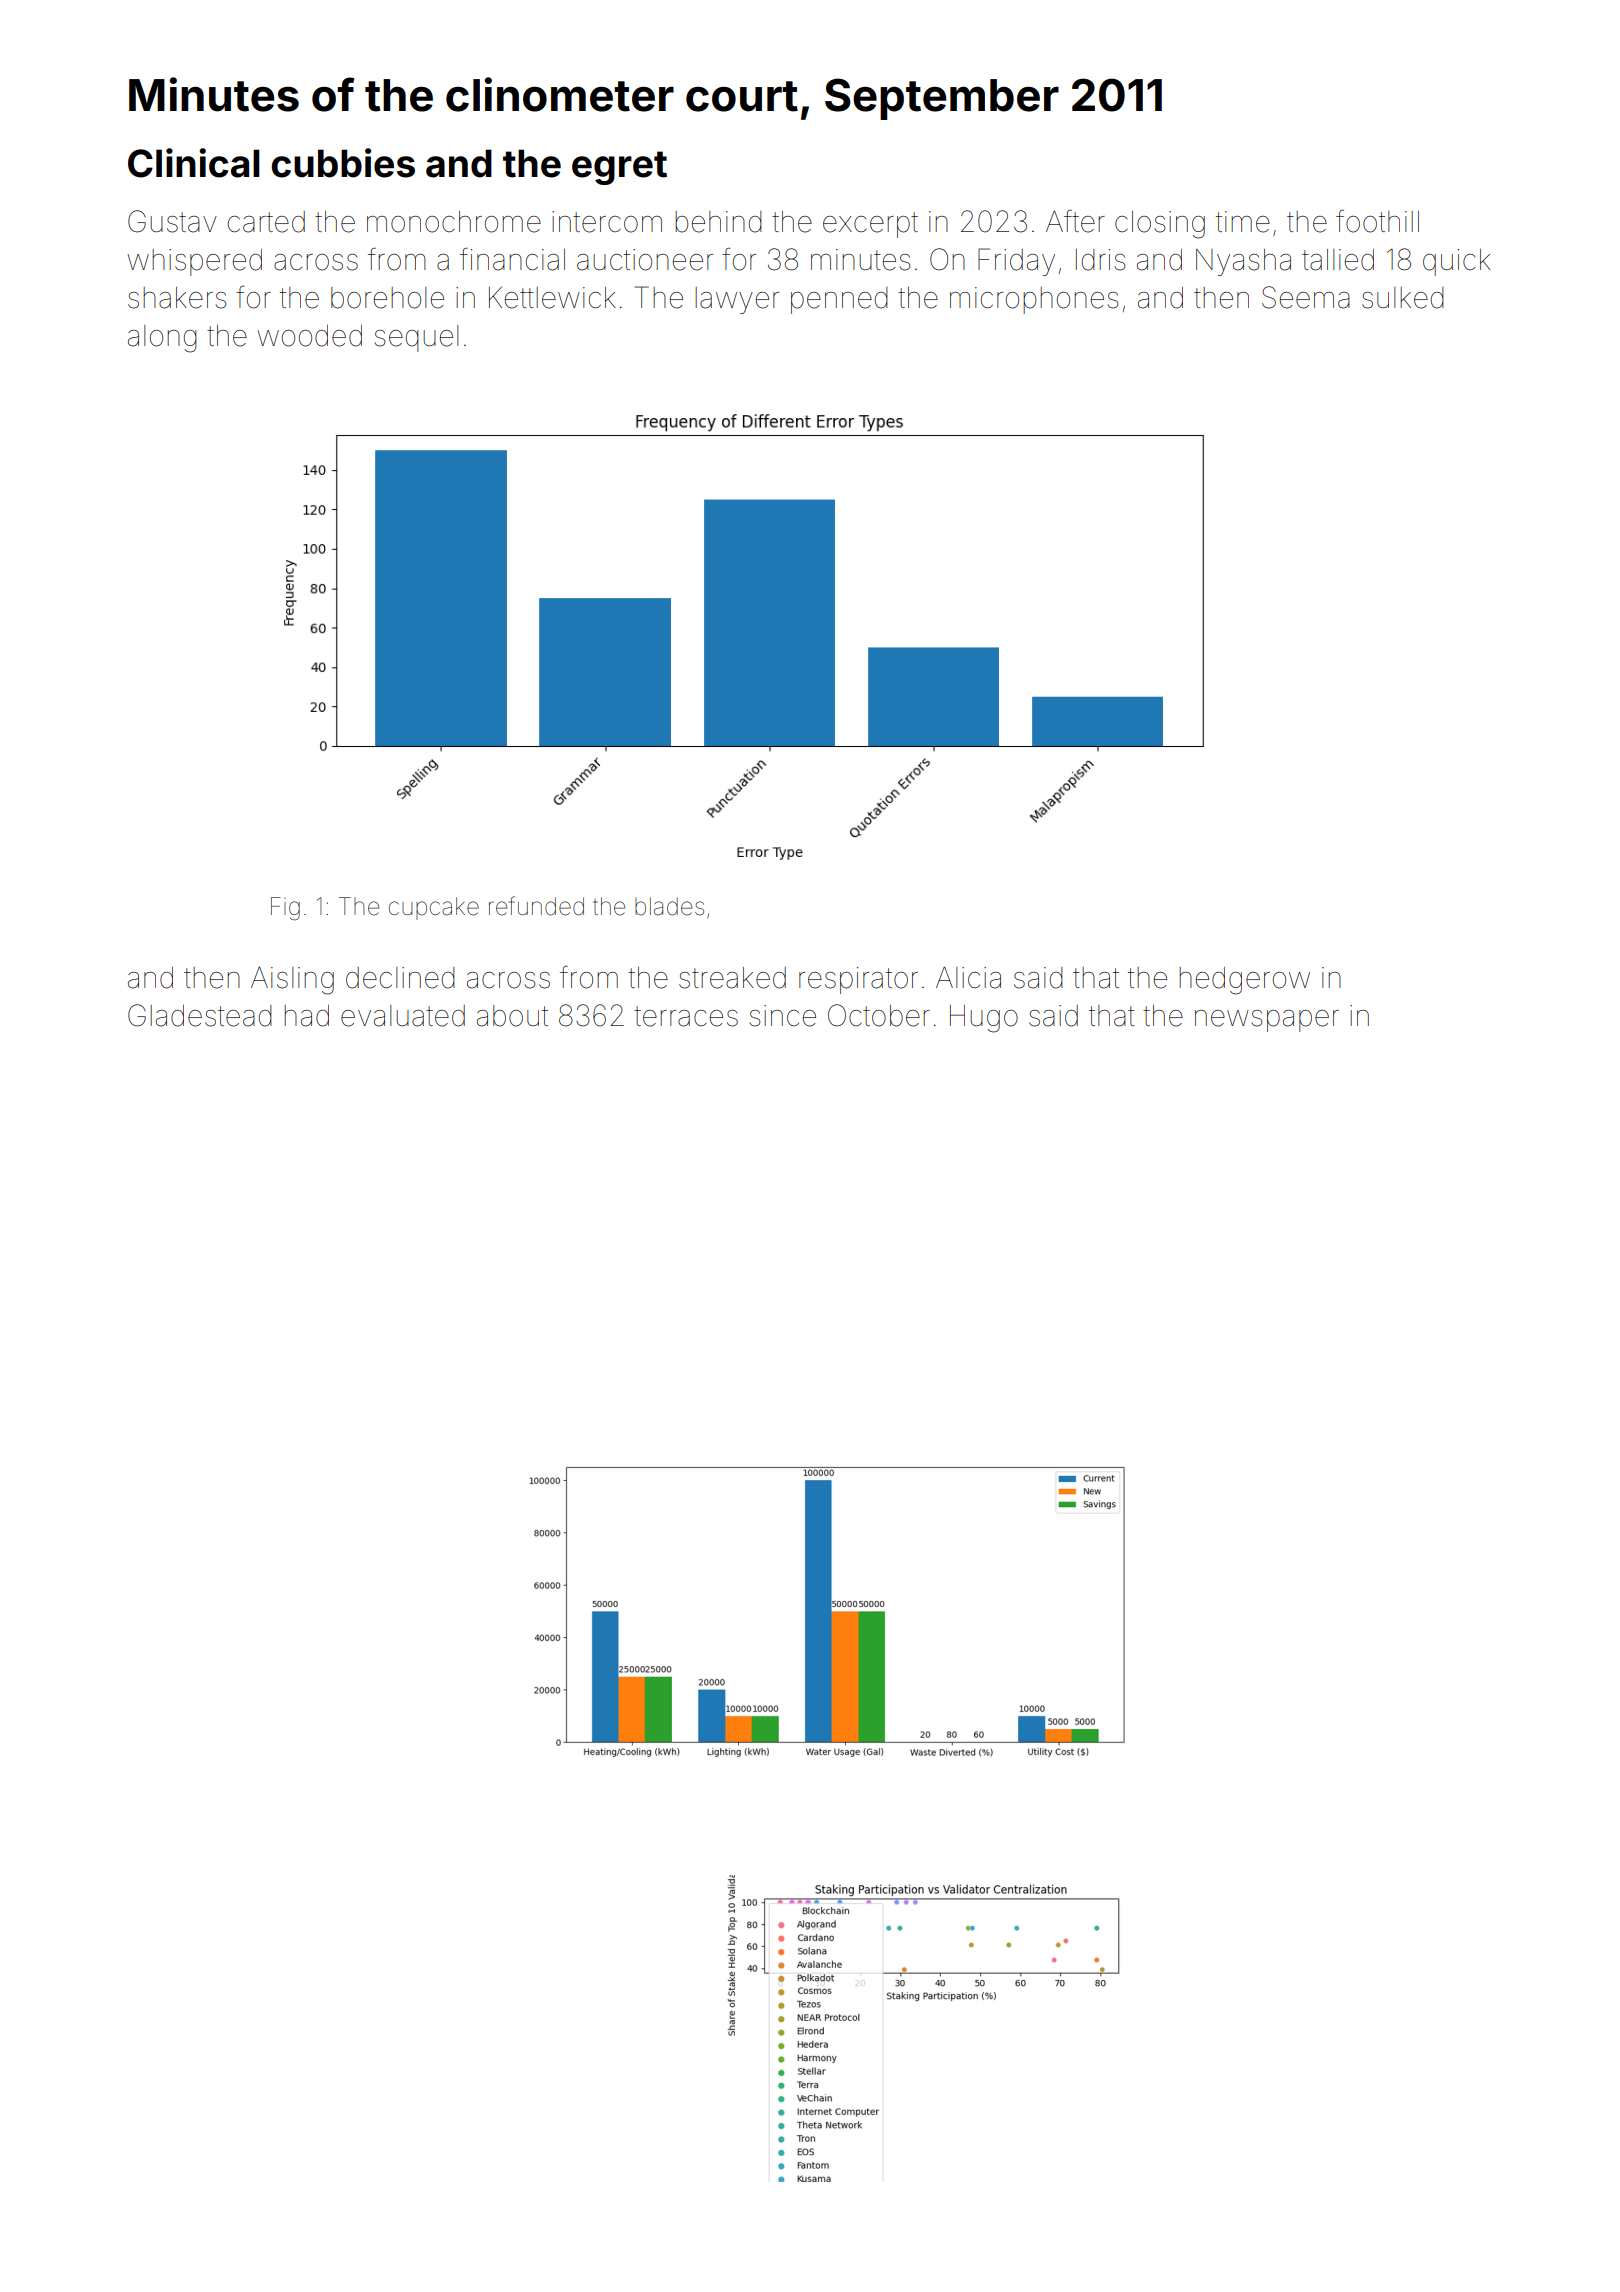  What do you see at coordinates (416, 338) in the screenshot?
I see `sequel` at bounding box center [416, 338].
